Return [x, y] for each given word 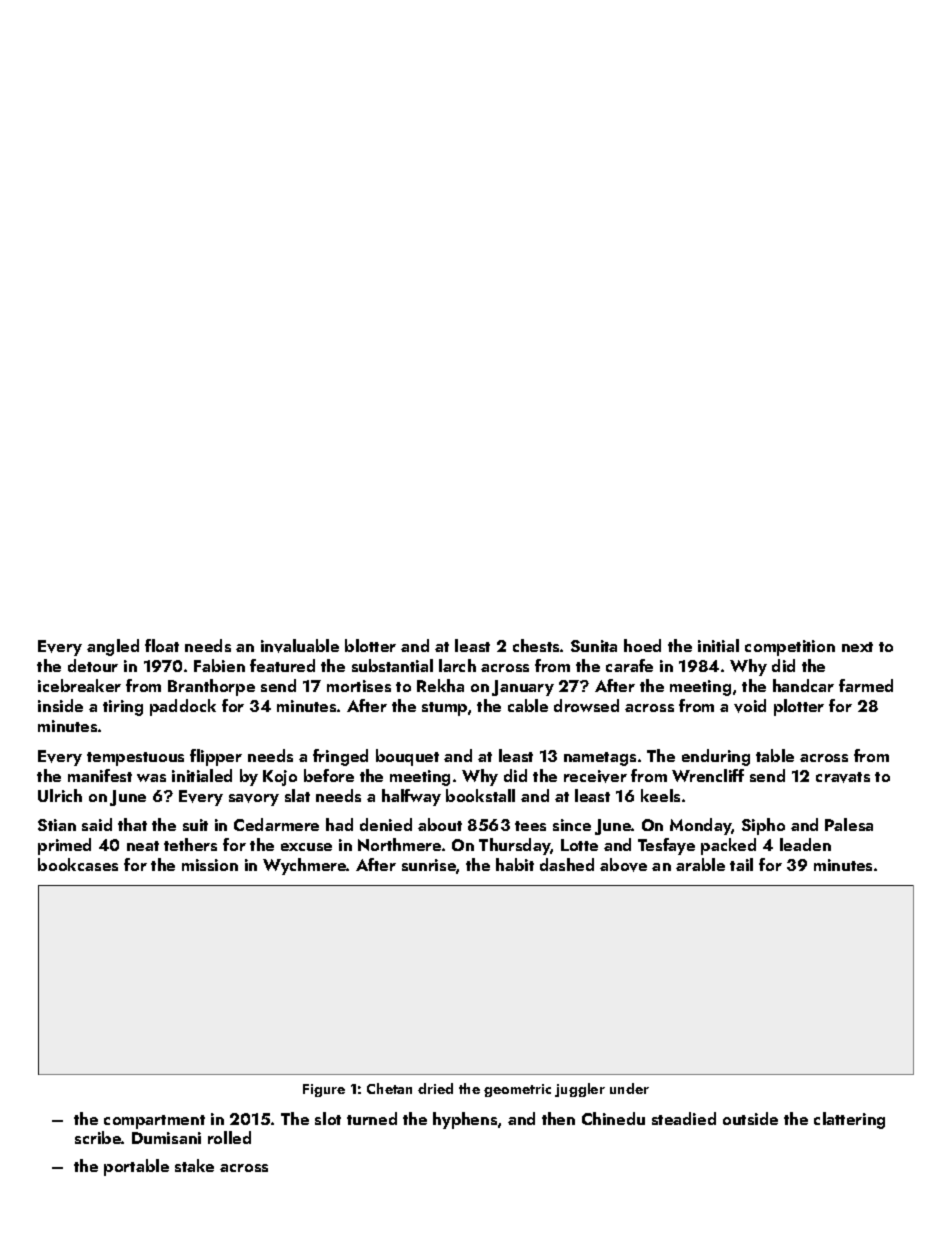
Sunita [594, 646]
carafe [629, 665]
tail [741, 864]
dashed [567, 864]
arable [700, 864]
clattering [849, 1120]
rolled [229, 1137]
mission [210, 865]
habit [515, 864]
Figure [324, 1090]
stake [194, 1165]
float [162, 645]
